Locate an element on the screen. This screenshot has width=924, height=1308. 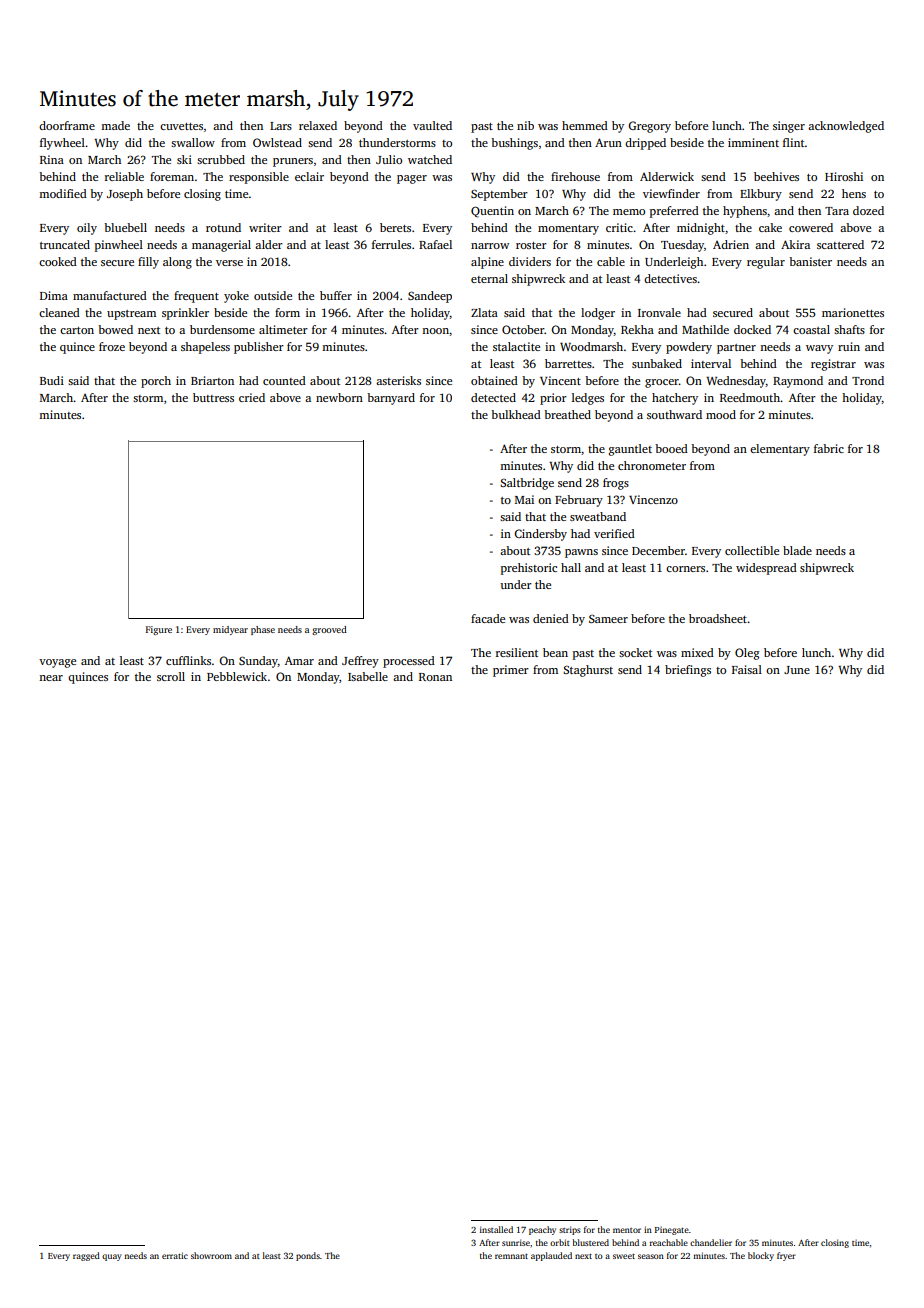
filly is located at coordinates (148, 263).
